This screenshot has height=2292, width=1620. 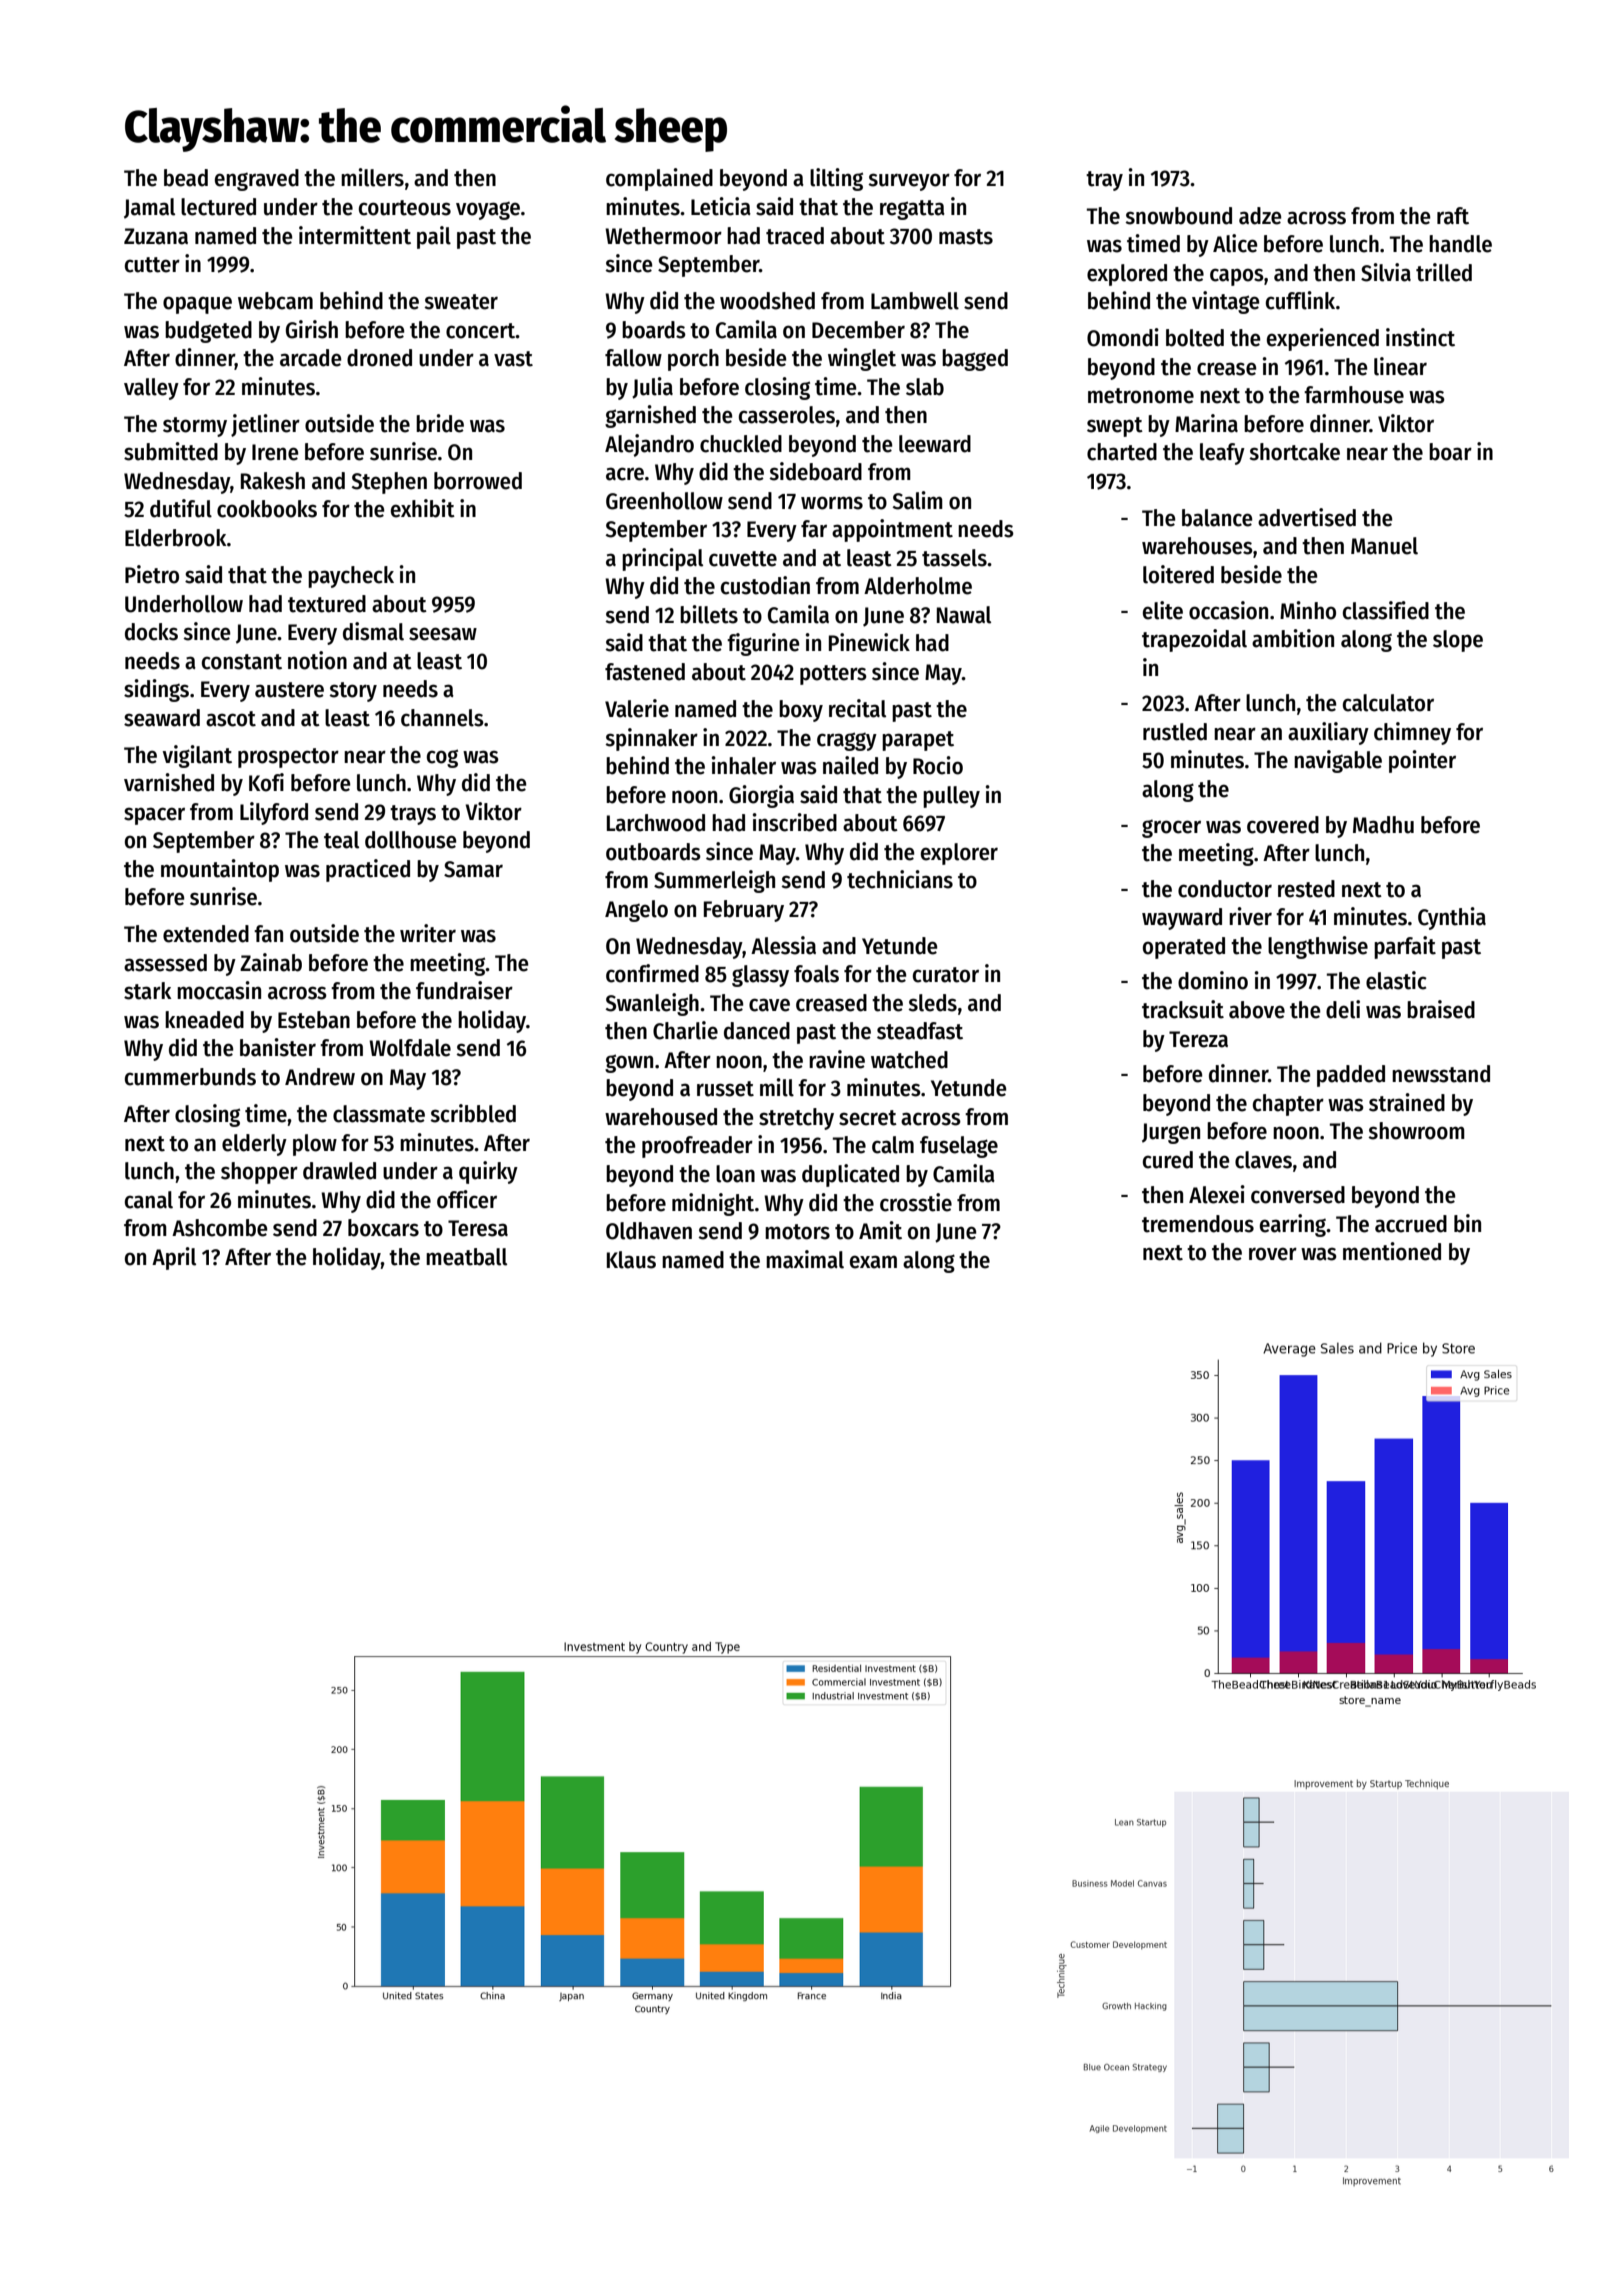 What do you see at coordinates (149, 1200) in the screenshot?
I see `canal` at bounding box center [149, 1200].
